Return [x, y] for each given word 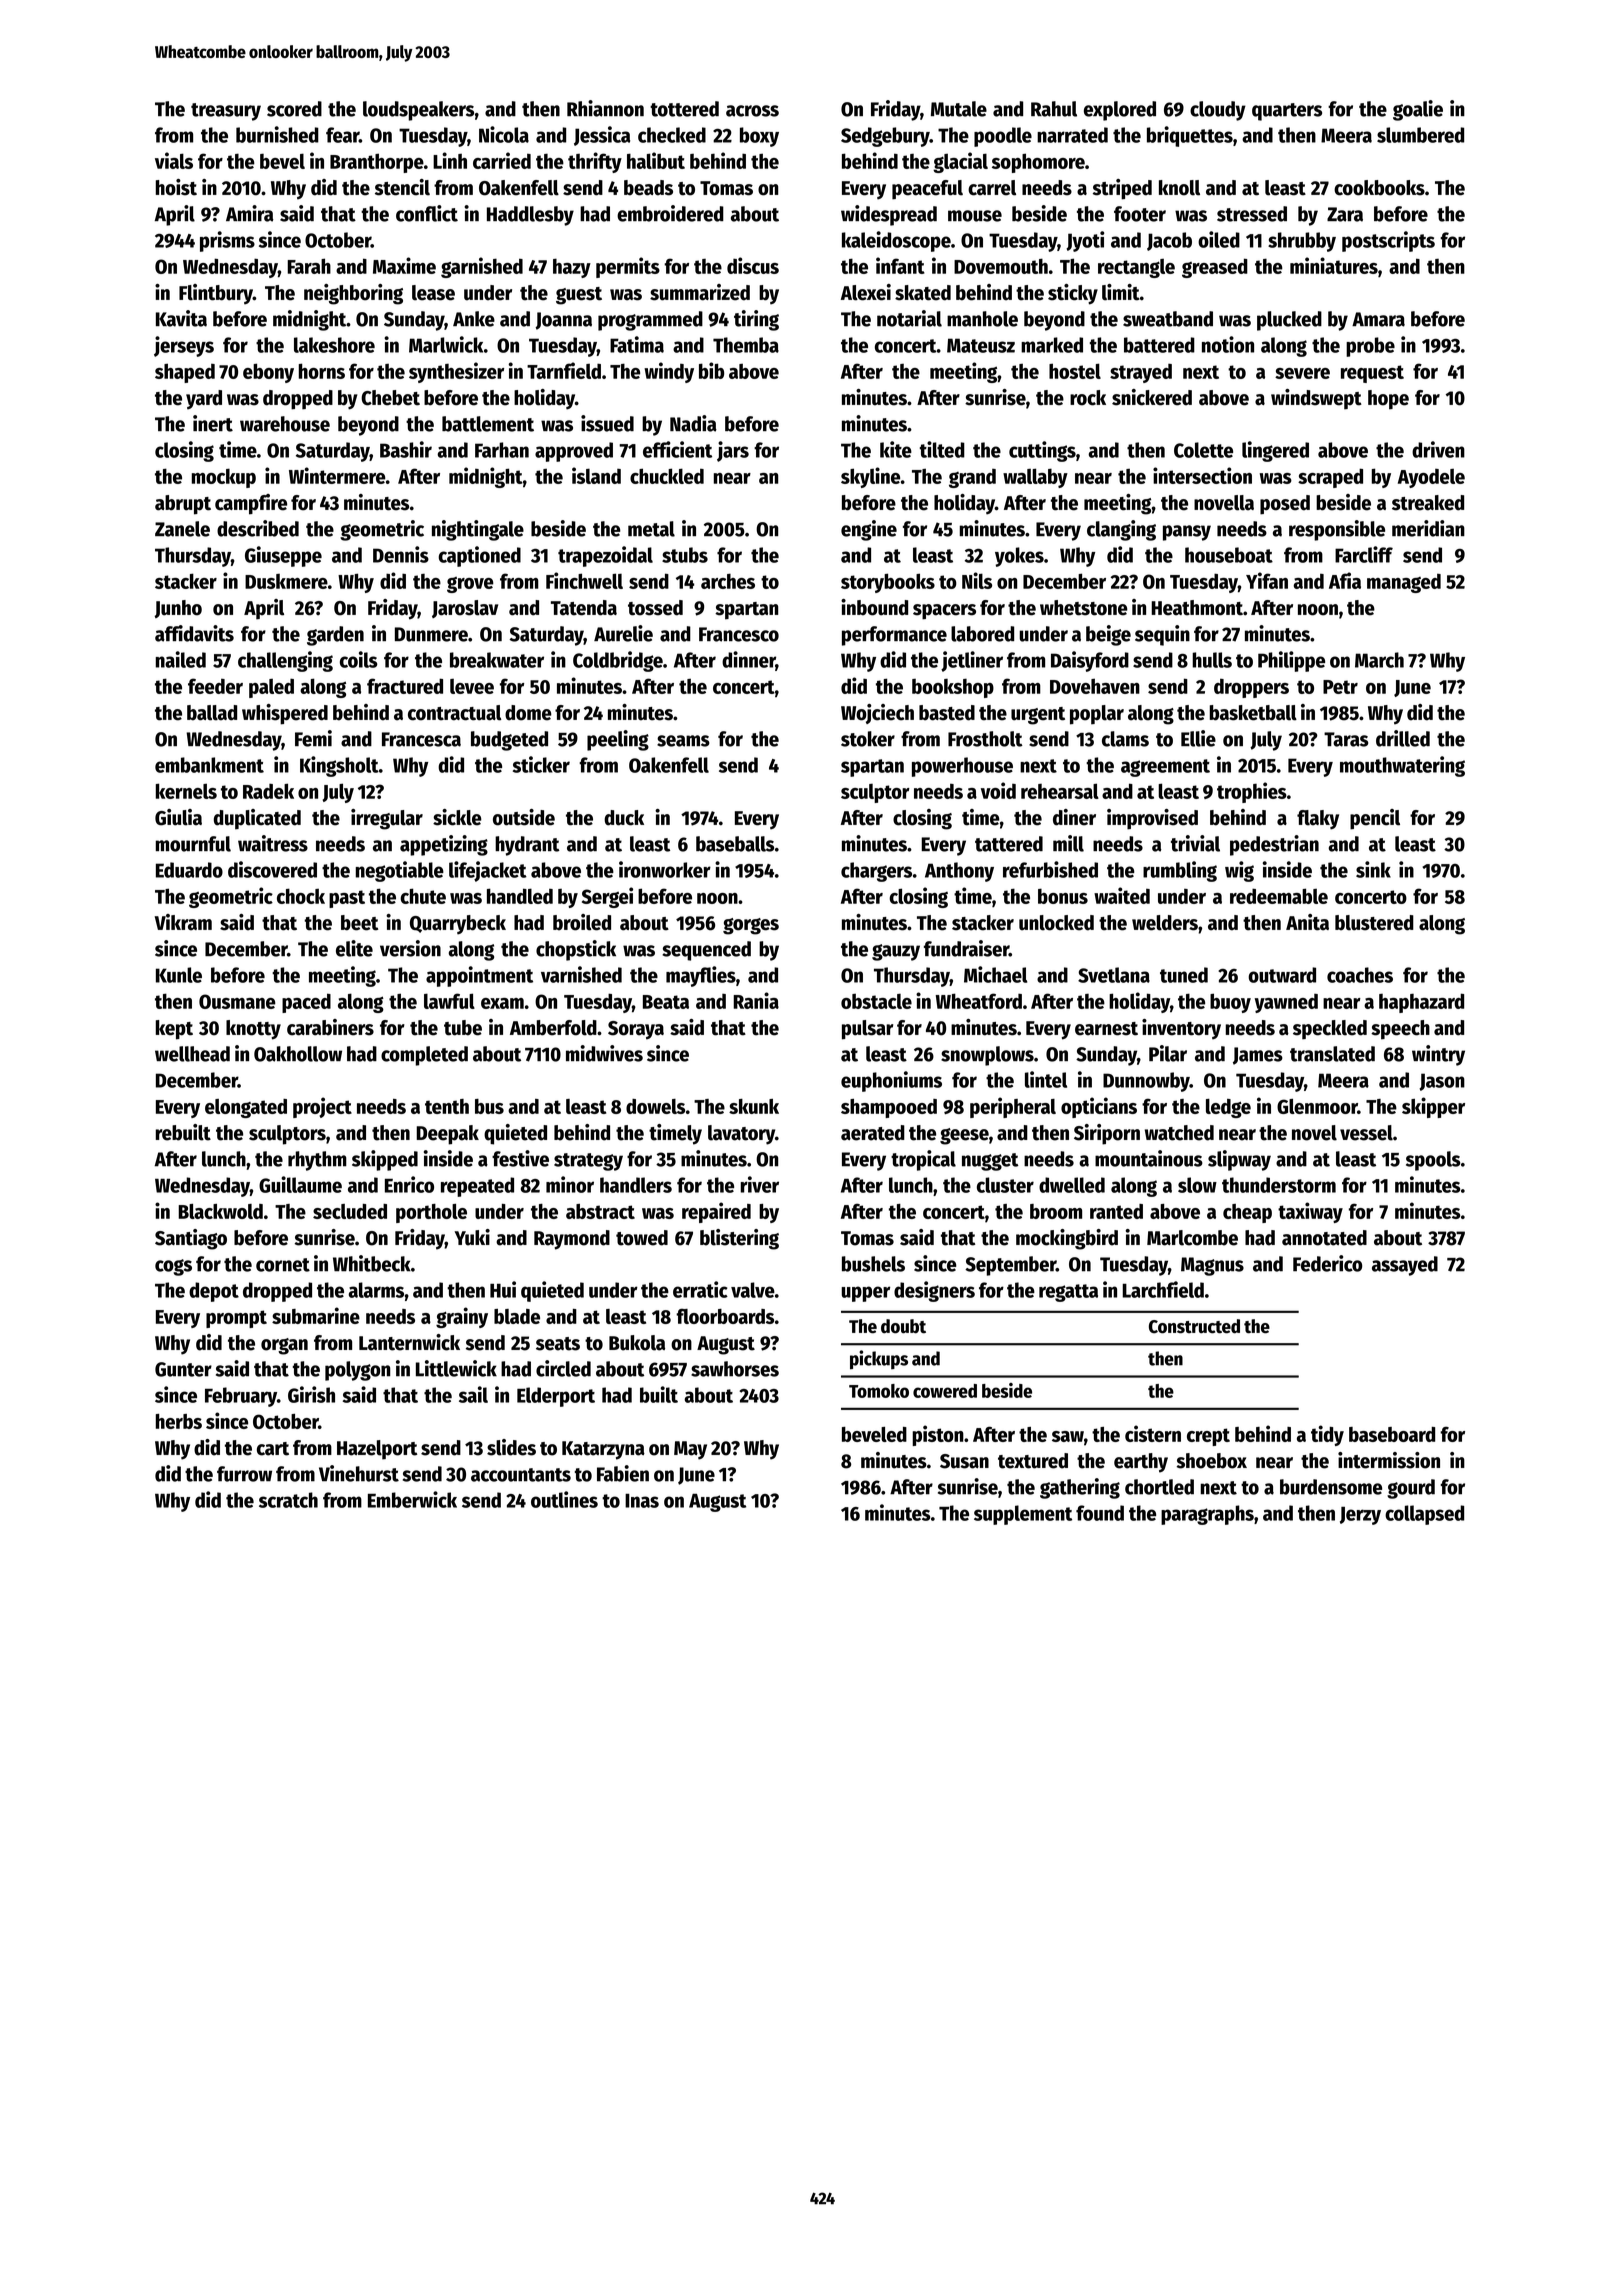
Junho [178, 609]
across [752, 111]
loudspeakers [418, 111]
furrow [244, 1474]
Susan [964, 1461]
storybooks [888, 583]
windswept [1316, 399]
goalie [1418, 110]
